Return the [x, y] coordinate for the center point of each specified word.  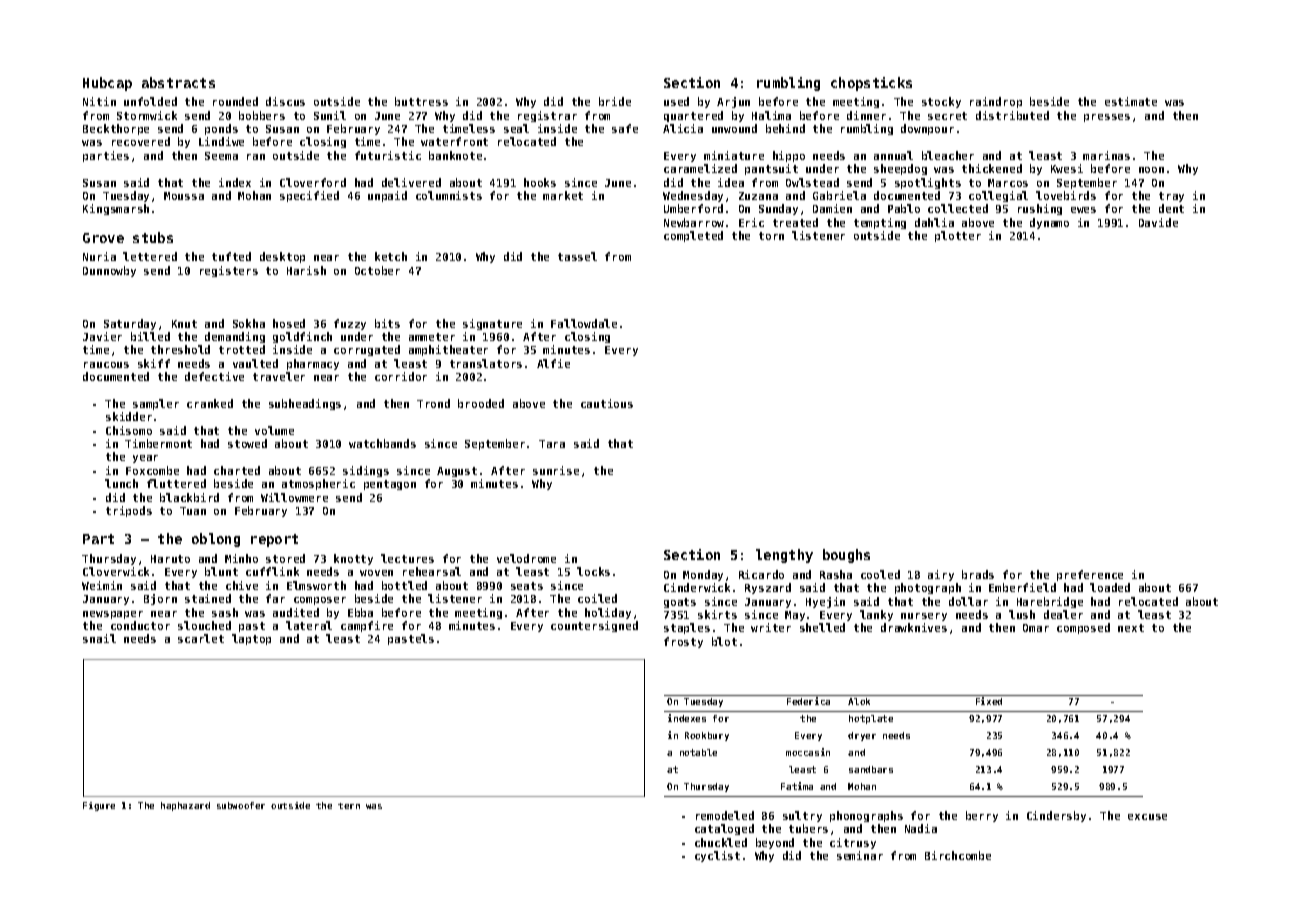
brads [978, 574]
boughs [846, 556]
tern [349, 806]
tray [1171, 197]
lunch [121, 483]
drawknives [914, 627]
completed [693, 236]
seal [516, 128]
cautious [607, 403]
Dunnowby [109, 271]
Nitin [99, 101]
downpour [927, 129]
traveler [279, 376]
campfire [367, 626]
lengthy [784, 556]
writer [771, 627]
